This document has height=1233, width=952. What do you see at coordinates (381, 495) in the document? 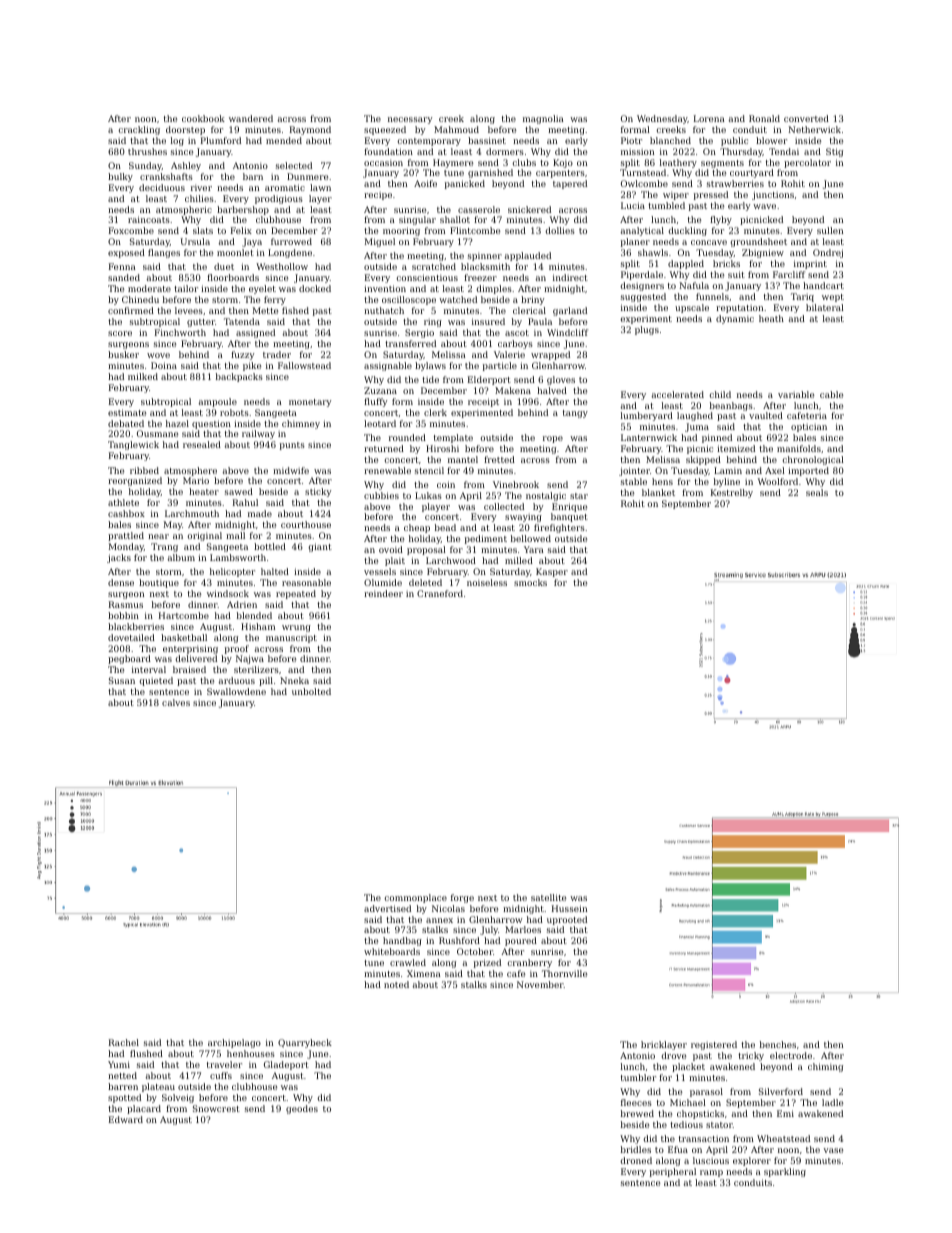
I see `cubbies` at bounding box center [381, 495].
